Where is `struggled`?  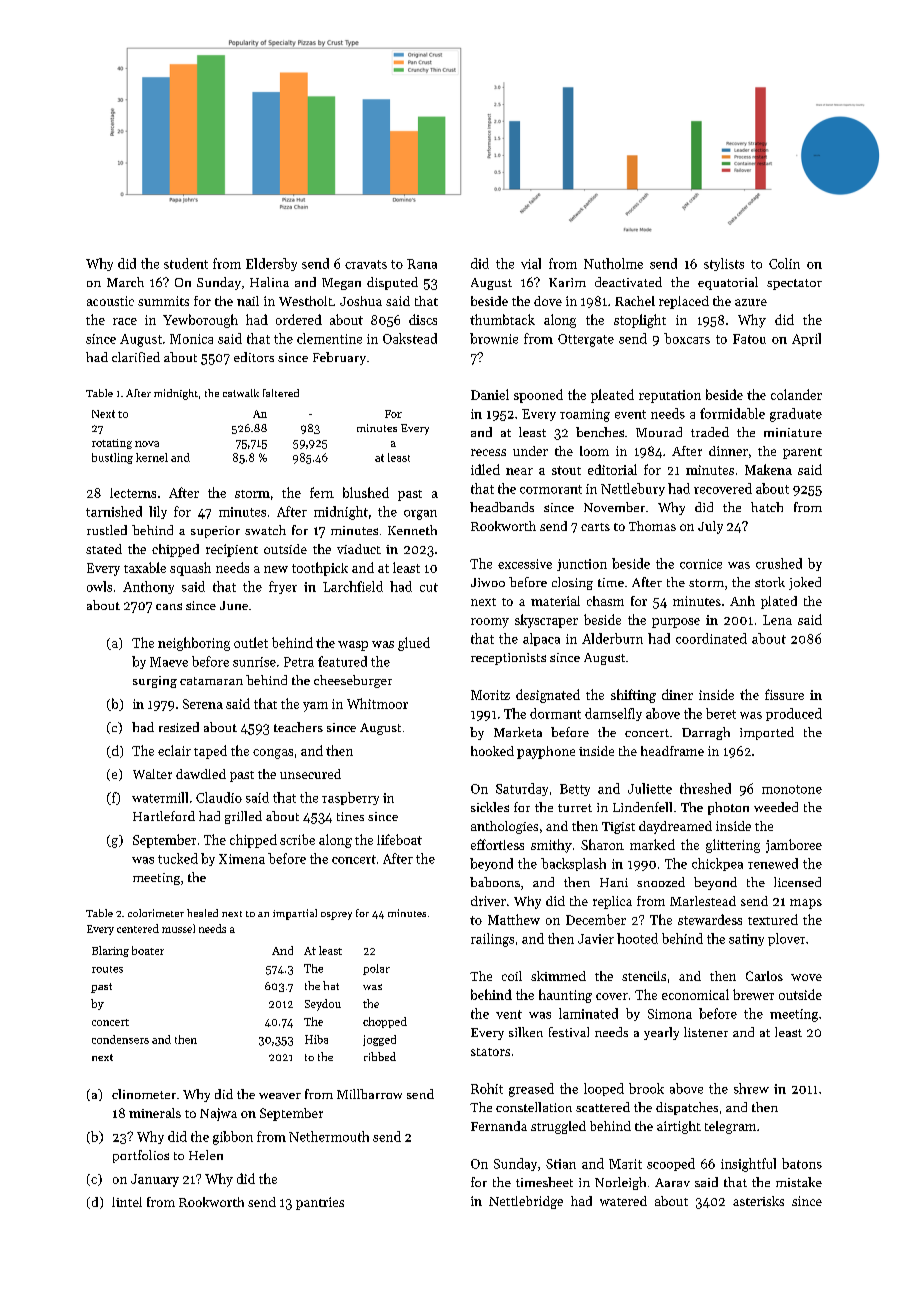
struggled is located at coordinates (558, 1127).
